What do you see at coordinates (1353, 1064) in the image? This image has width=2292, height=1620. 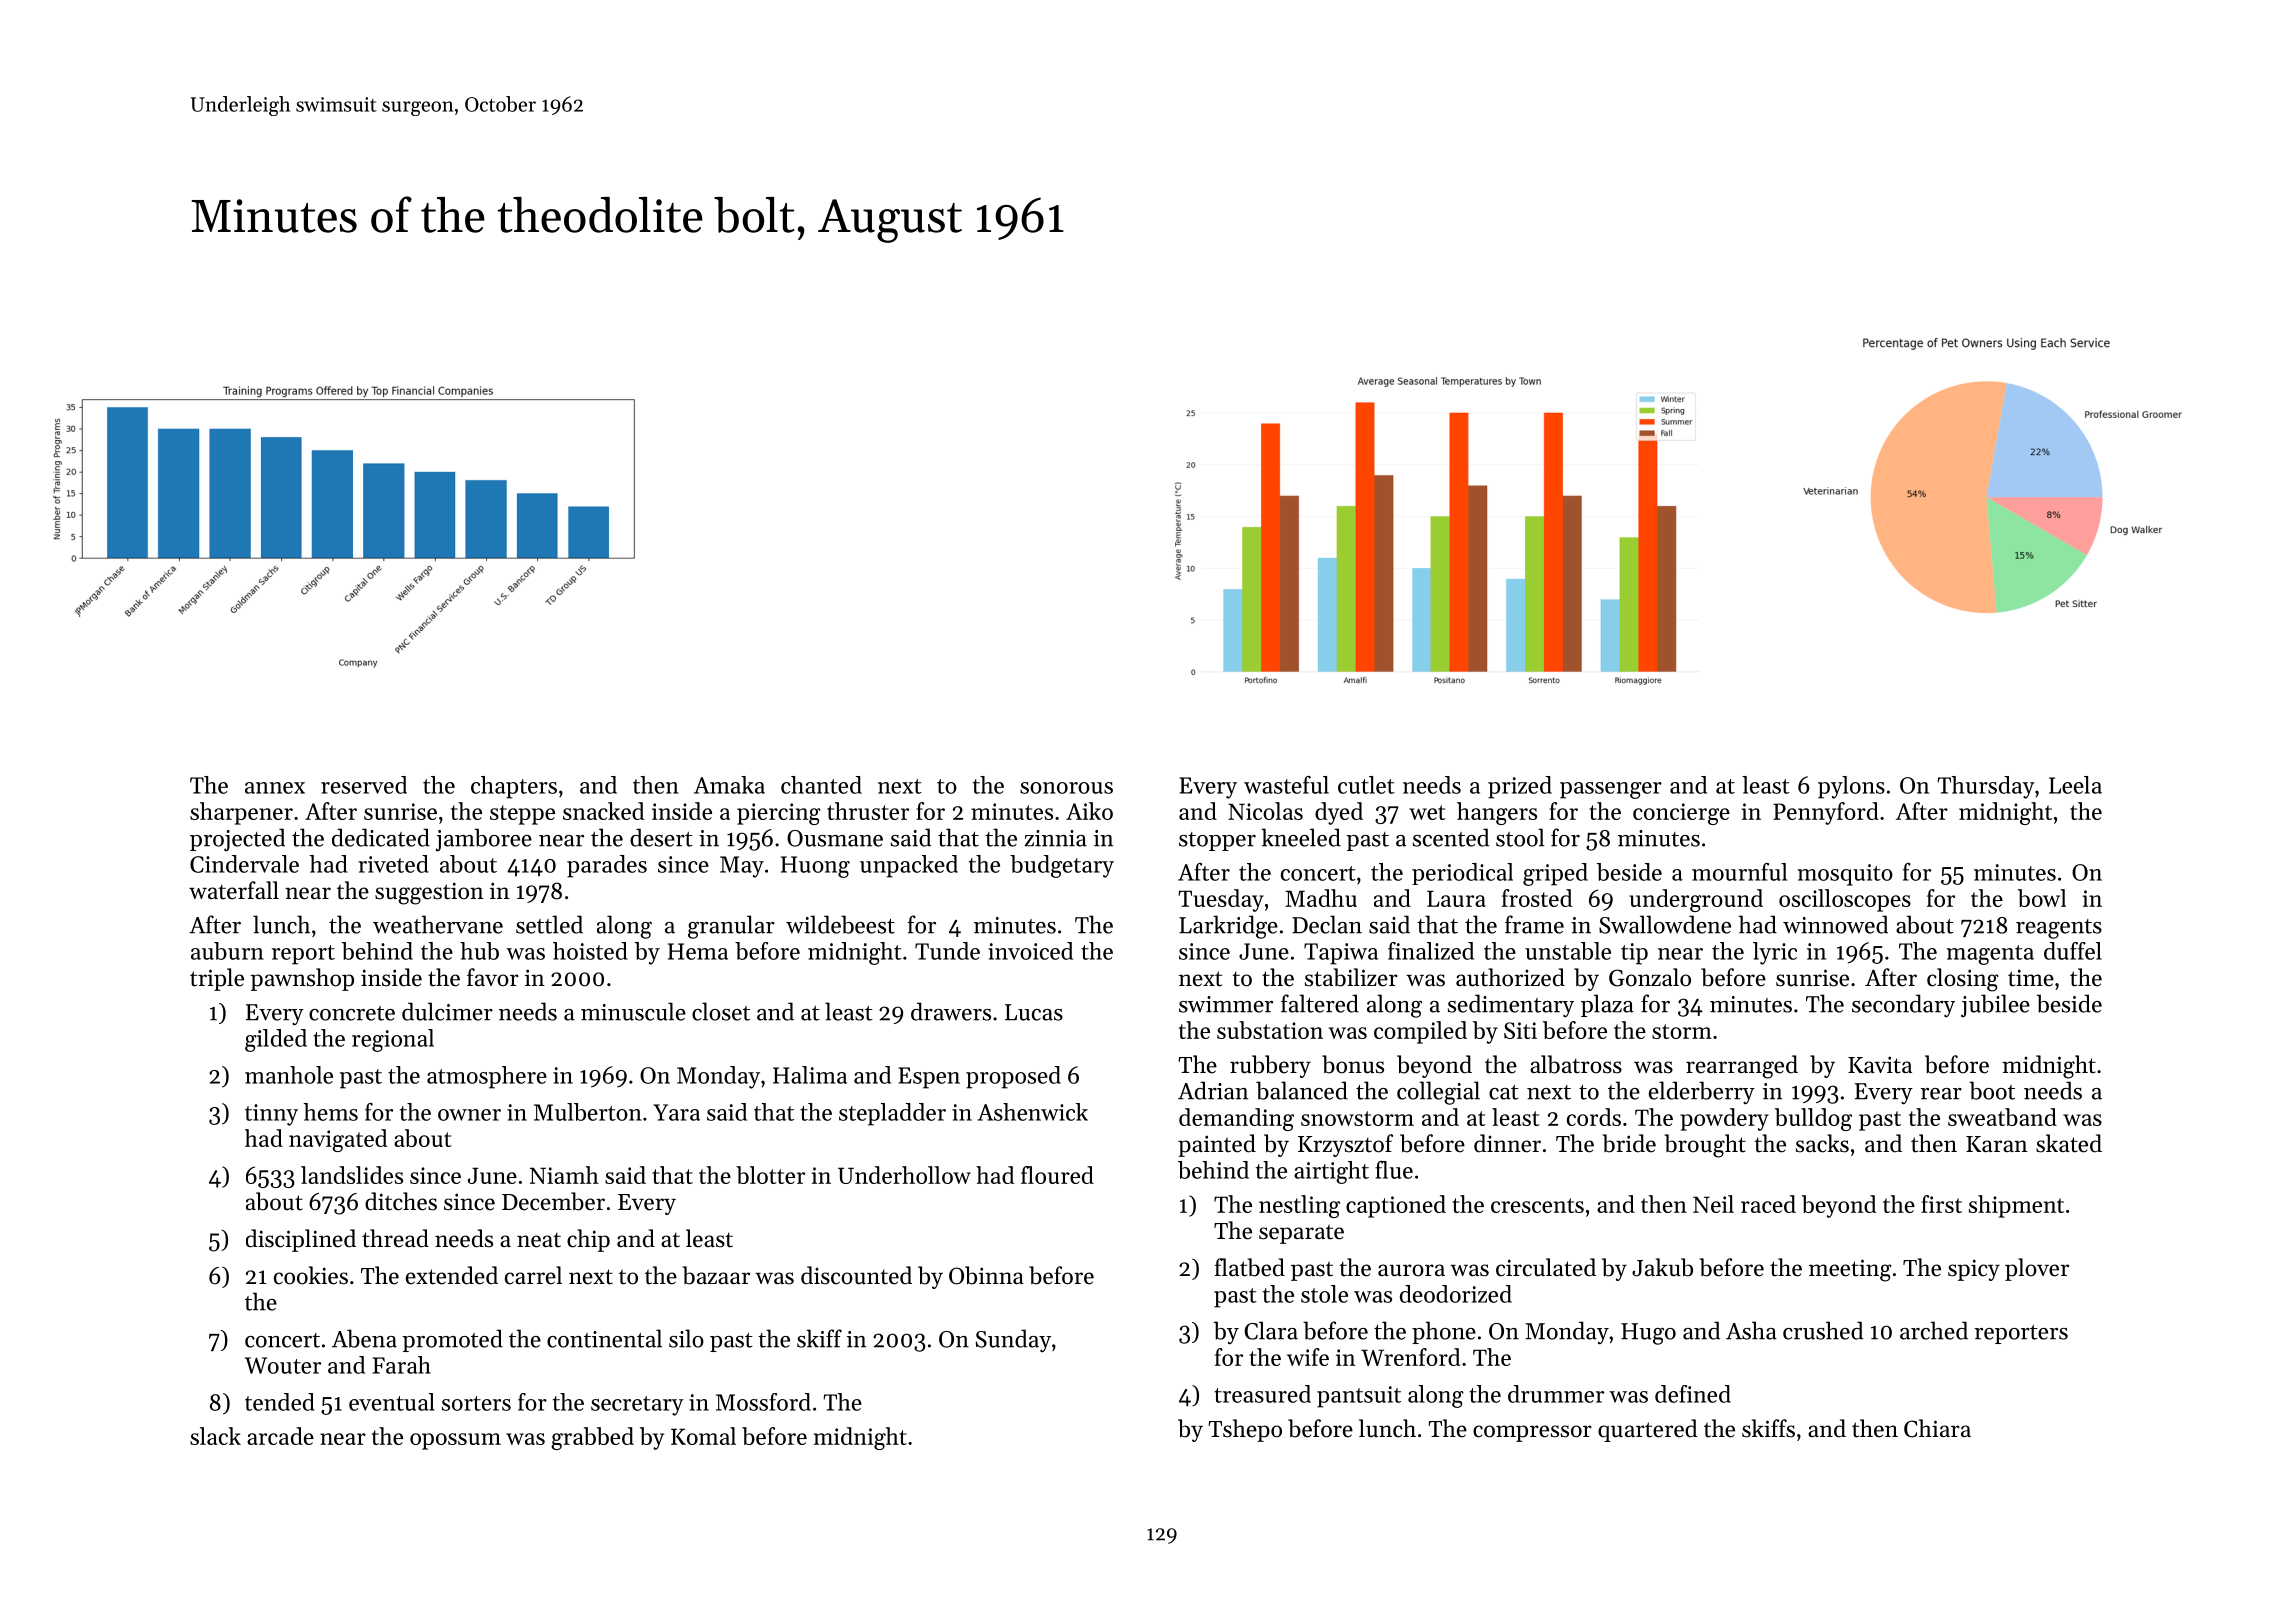 I see `bonus` at bounding box center [1353, 1064].
